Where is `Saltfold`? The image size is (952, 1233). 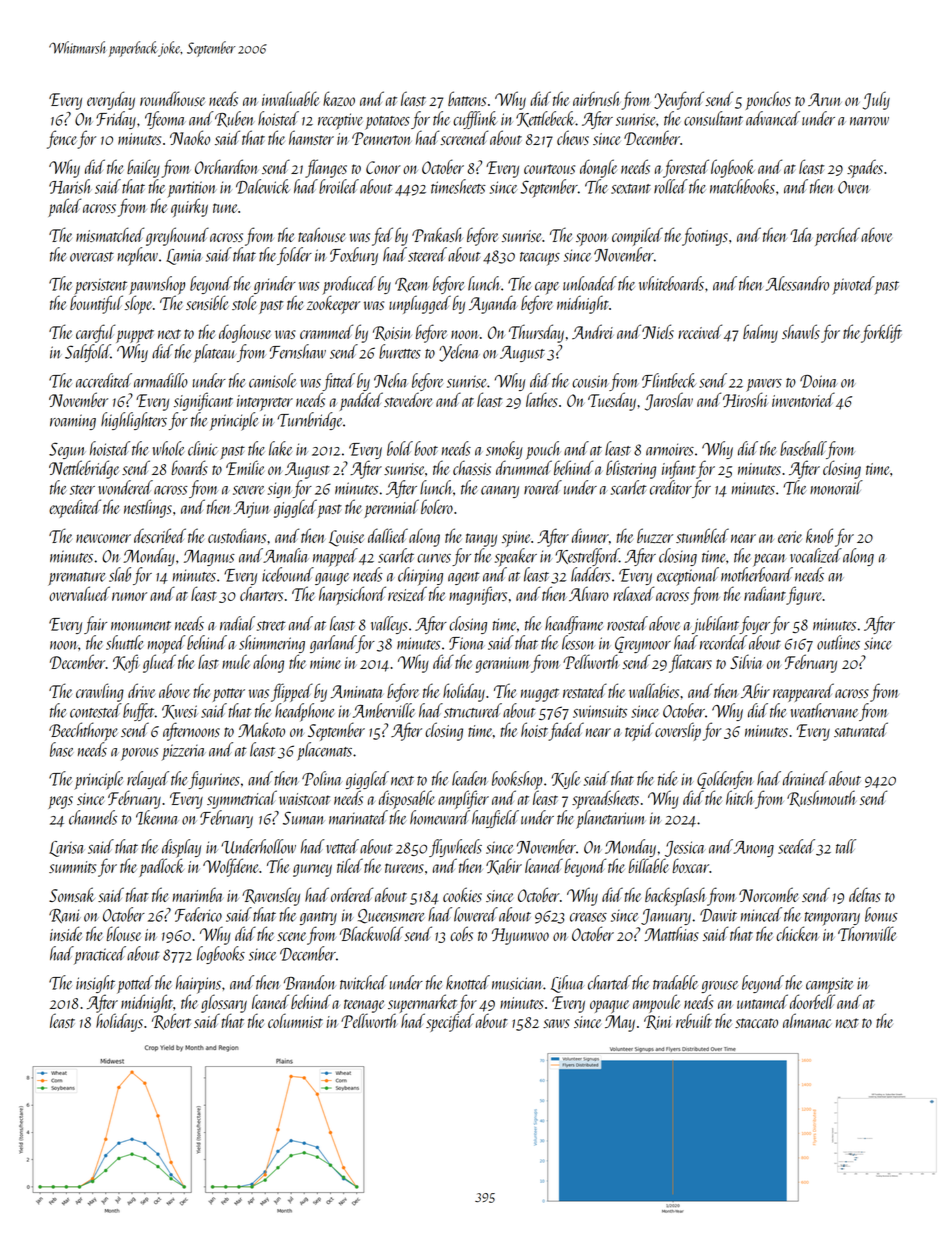 Saltfold is located at coordinates (88, 353).
